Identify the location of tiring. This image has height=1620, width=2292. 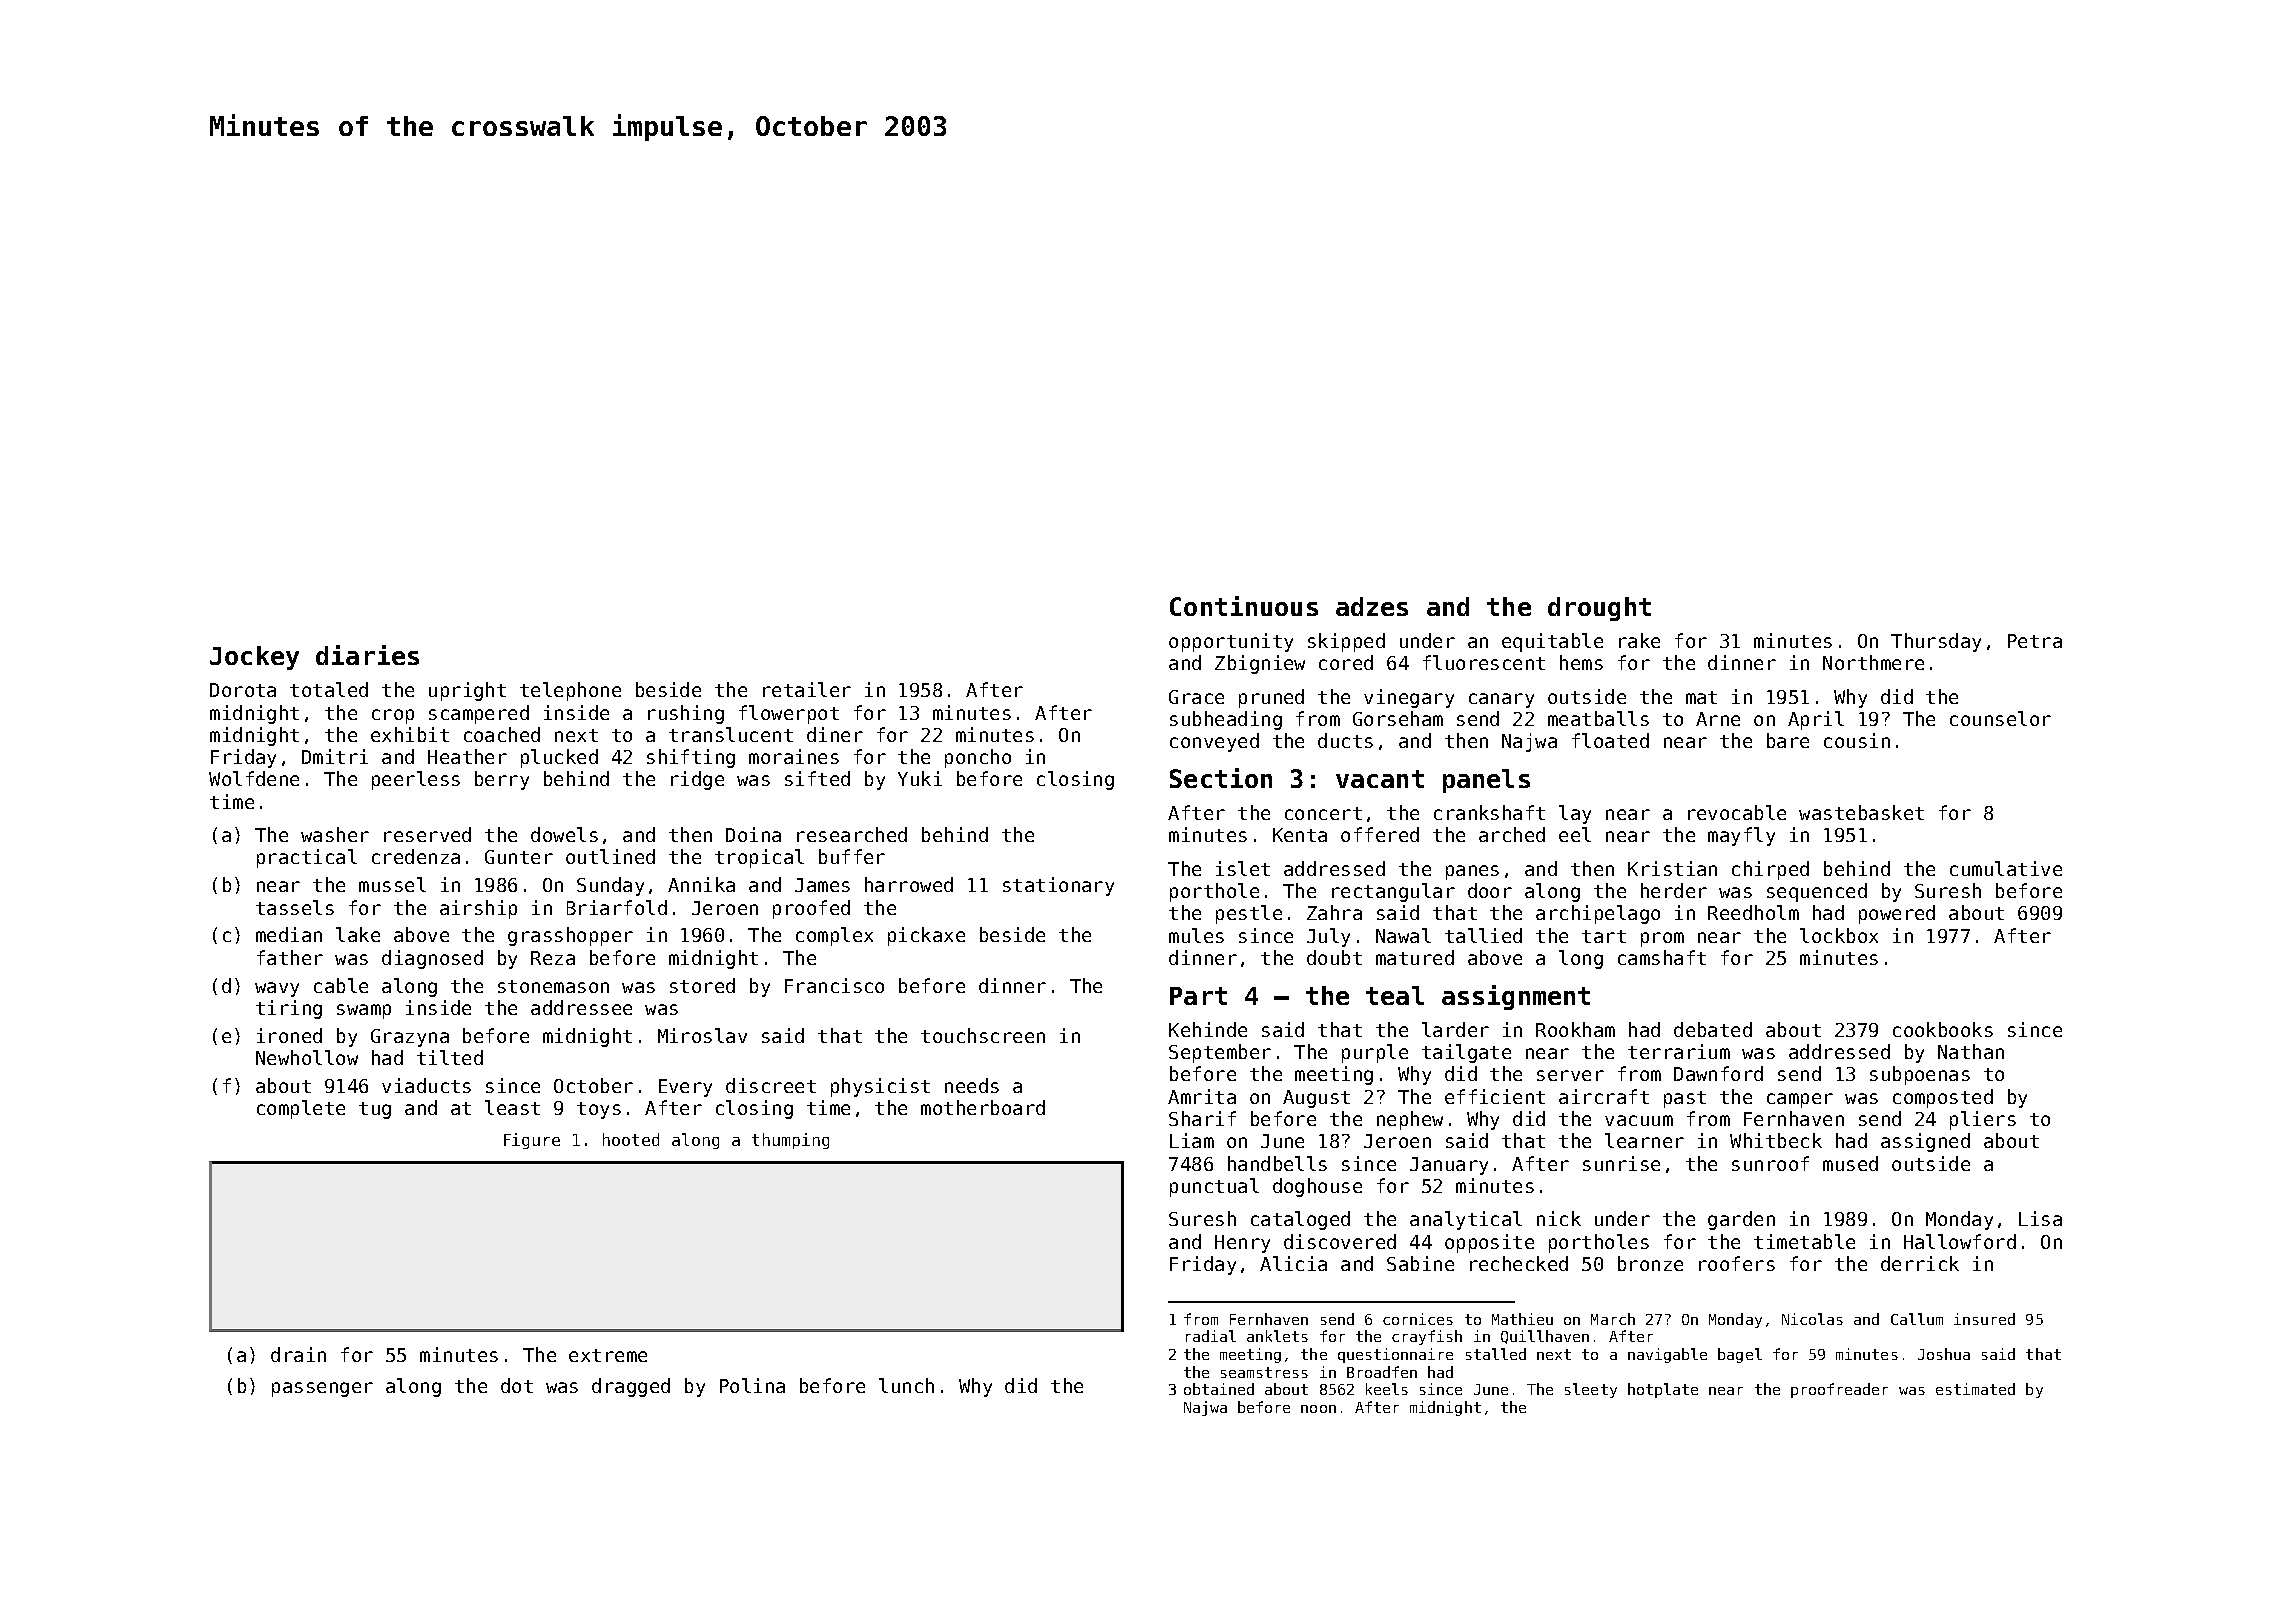
(289, 1009).
